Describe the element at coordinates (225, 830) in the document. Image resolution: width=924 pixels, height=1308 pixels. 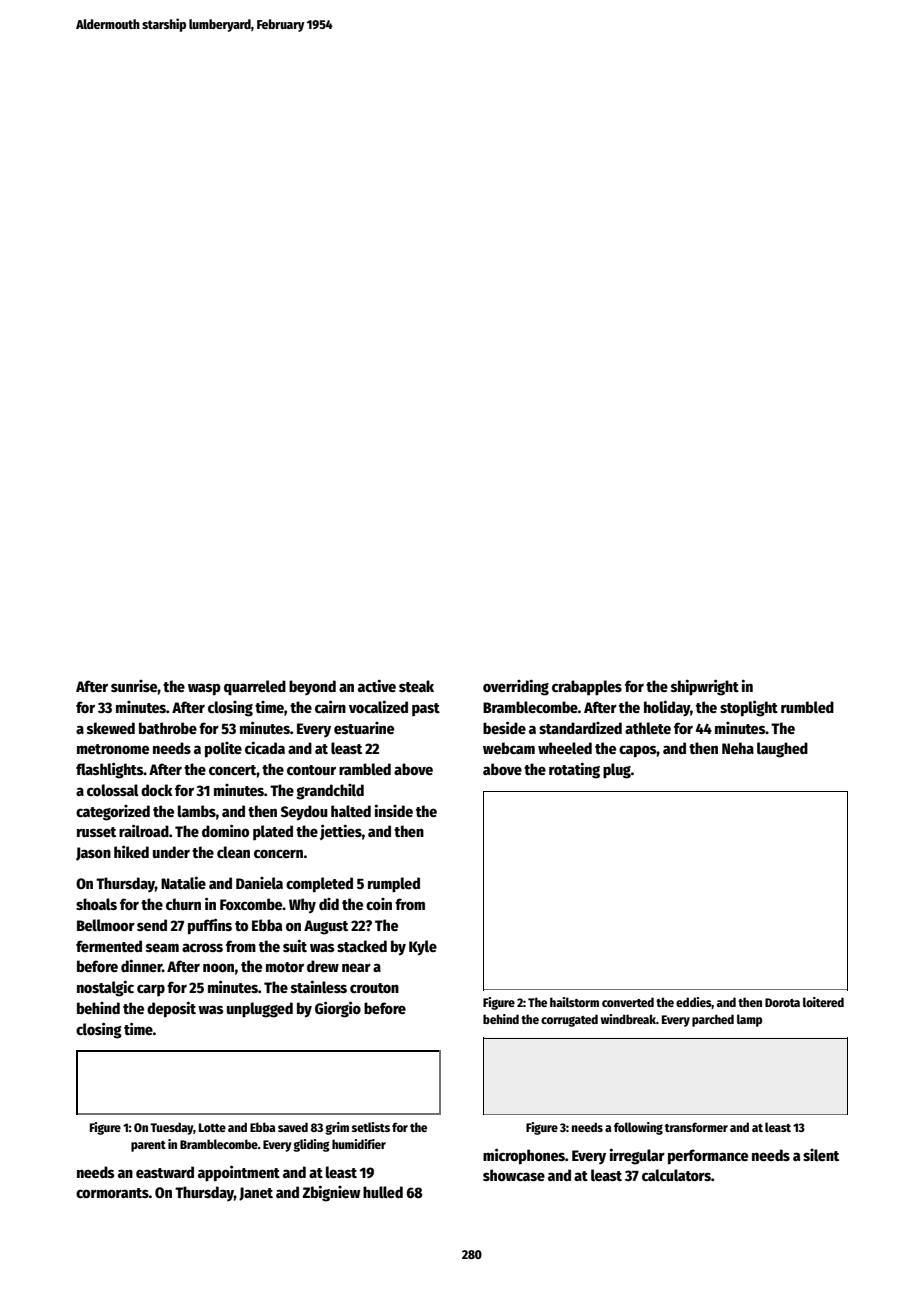
I see `domino` at that location.
